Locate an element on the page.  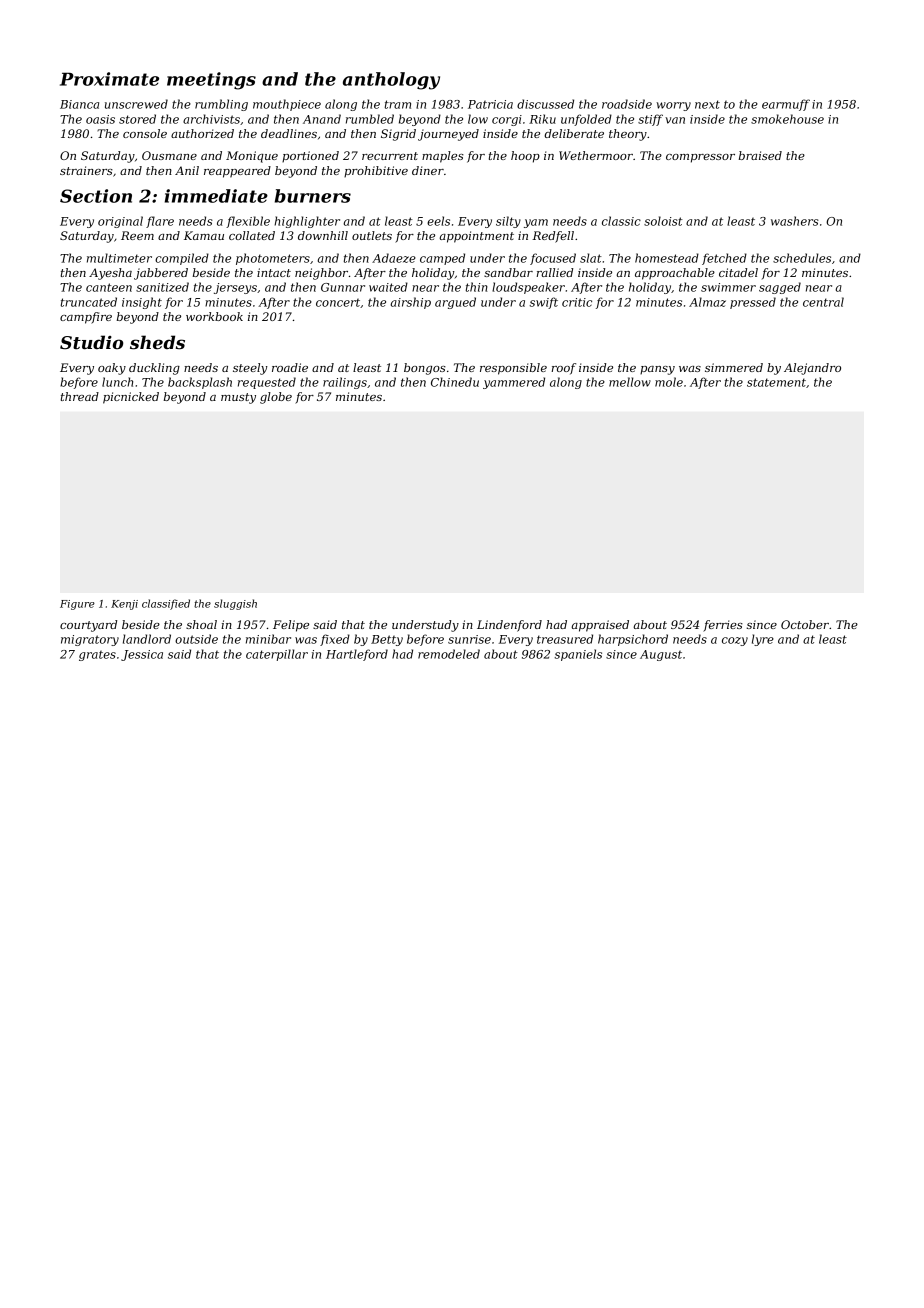
musty is located at coordinates (238, 398).
